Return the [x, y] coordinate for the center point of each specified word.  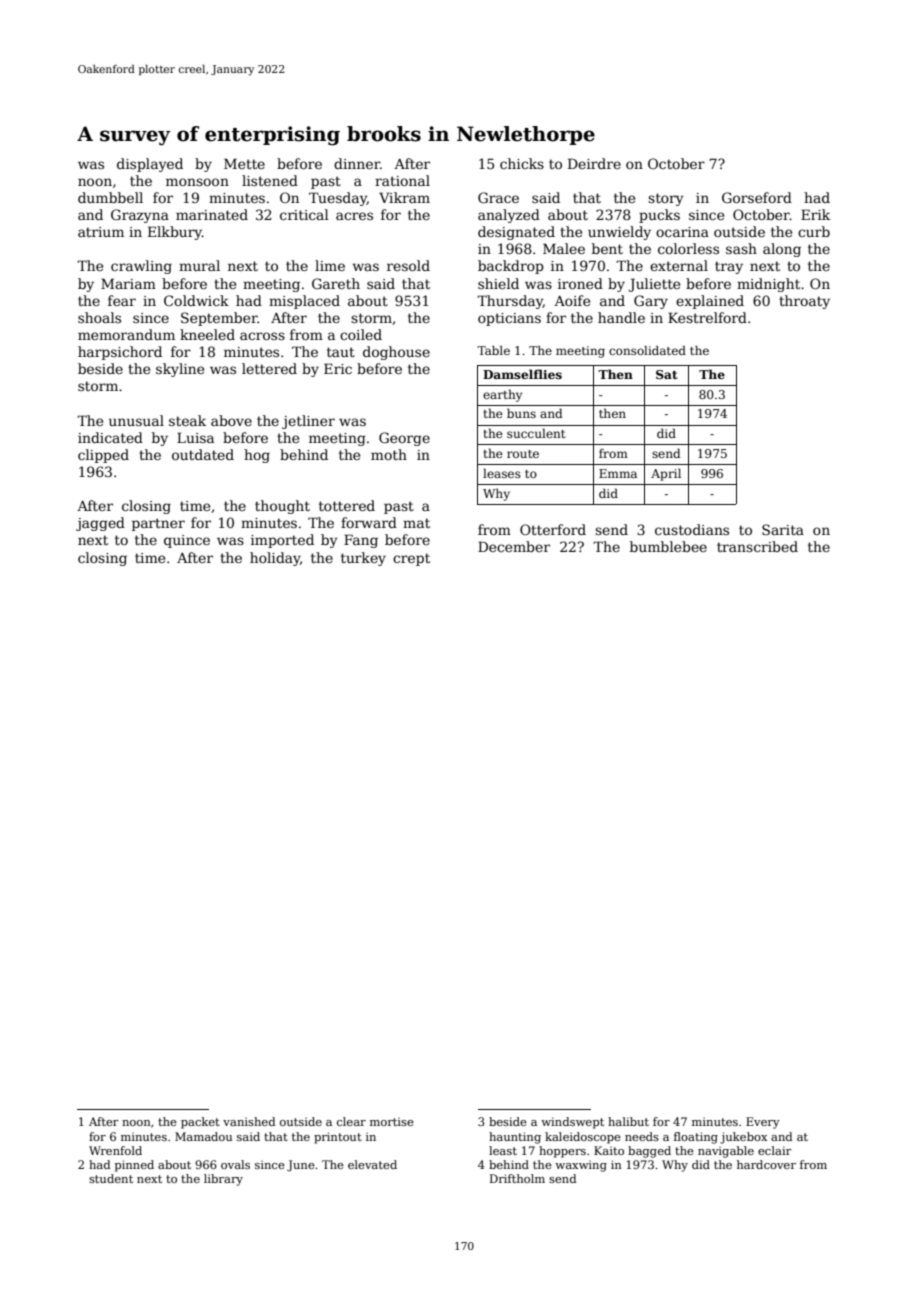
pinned [134, 1166]
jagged [100, 524]
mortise [392, 1121]
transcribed [757, 546]
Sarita [783, 529]
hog [257, 456]
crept [411, 559]
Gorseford [757, 197]
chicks [522, 163]
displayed [150, 165]
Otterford [553, 529]
